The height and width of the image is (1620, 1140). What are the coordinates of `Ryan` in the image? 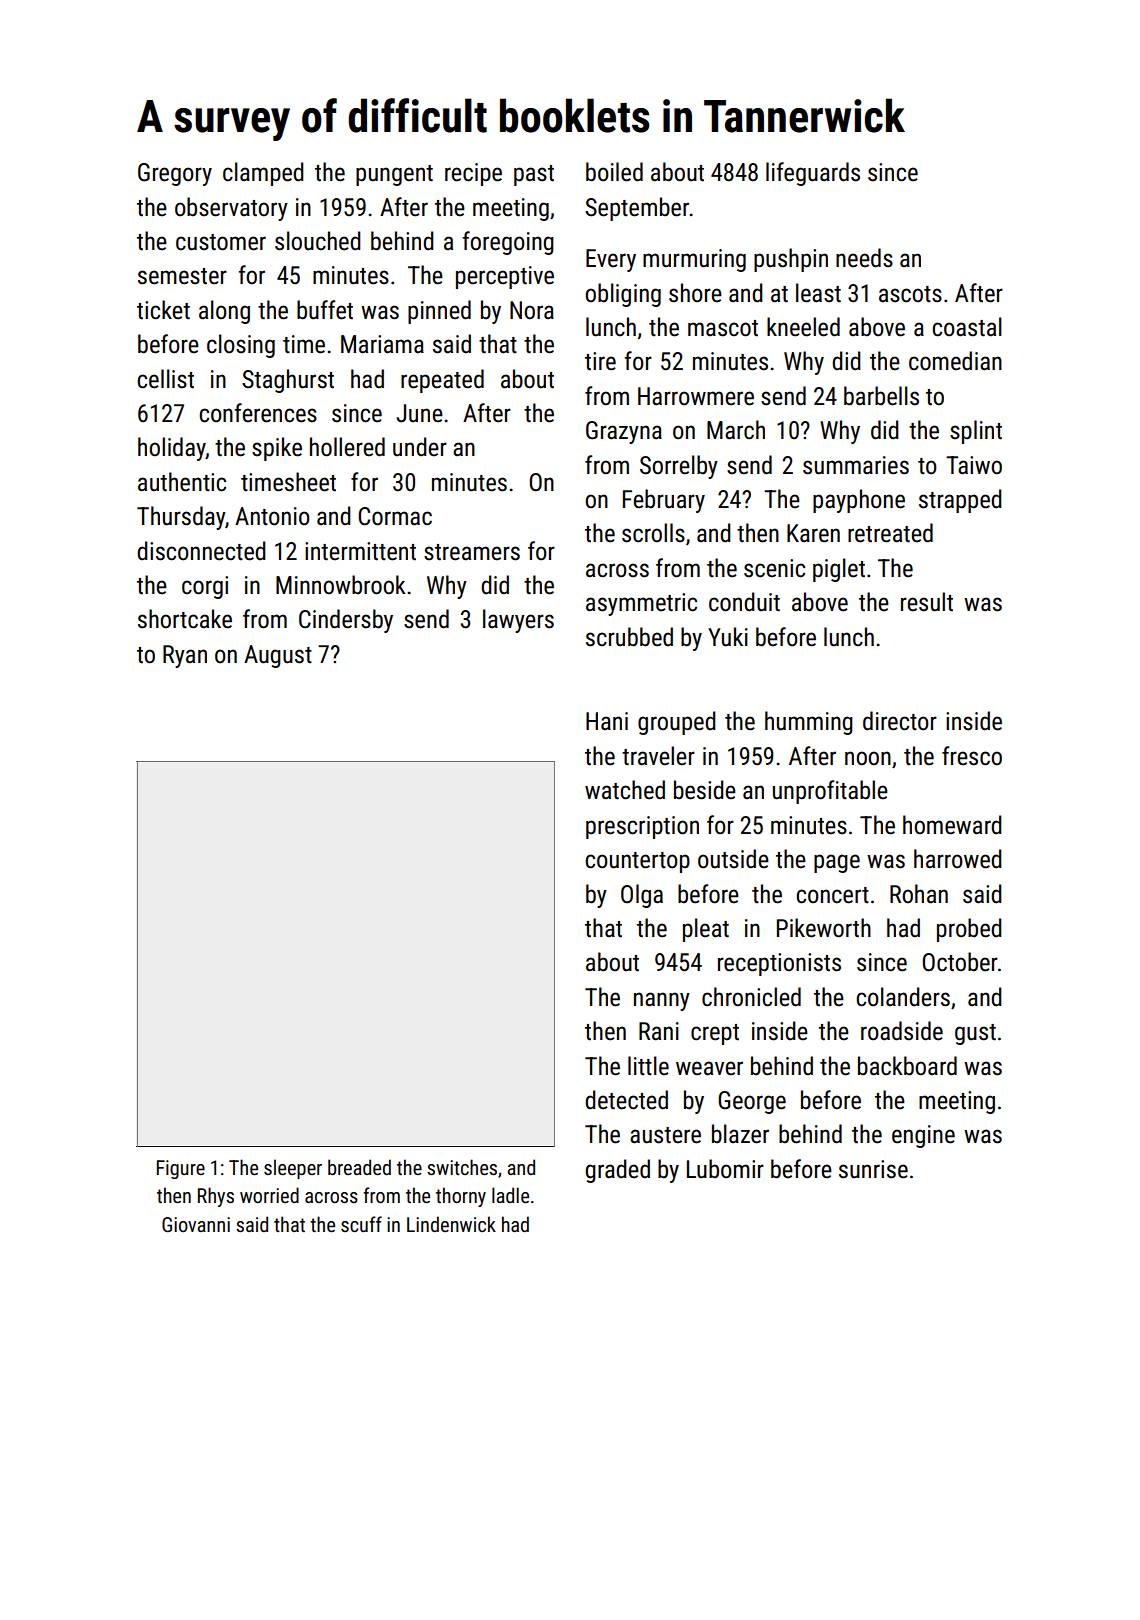 It's located at (185, 656).
